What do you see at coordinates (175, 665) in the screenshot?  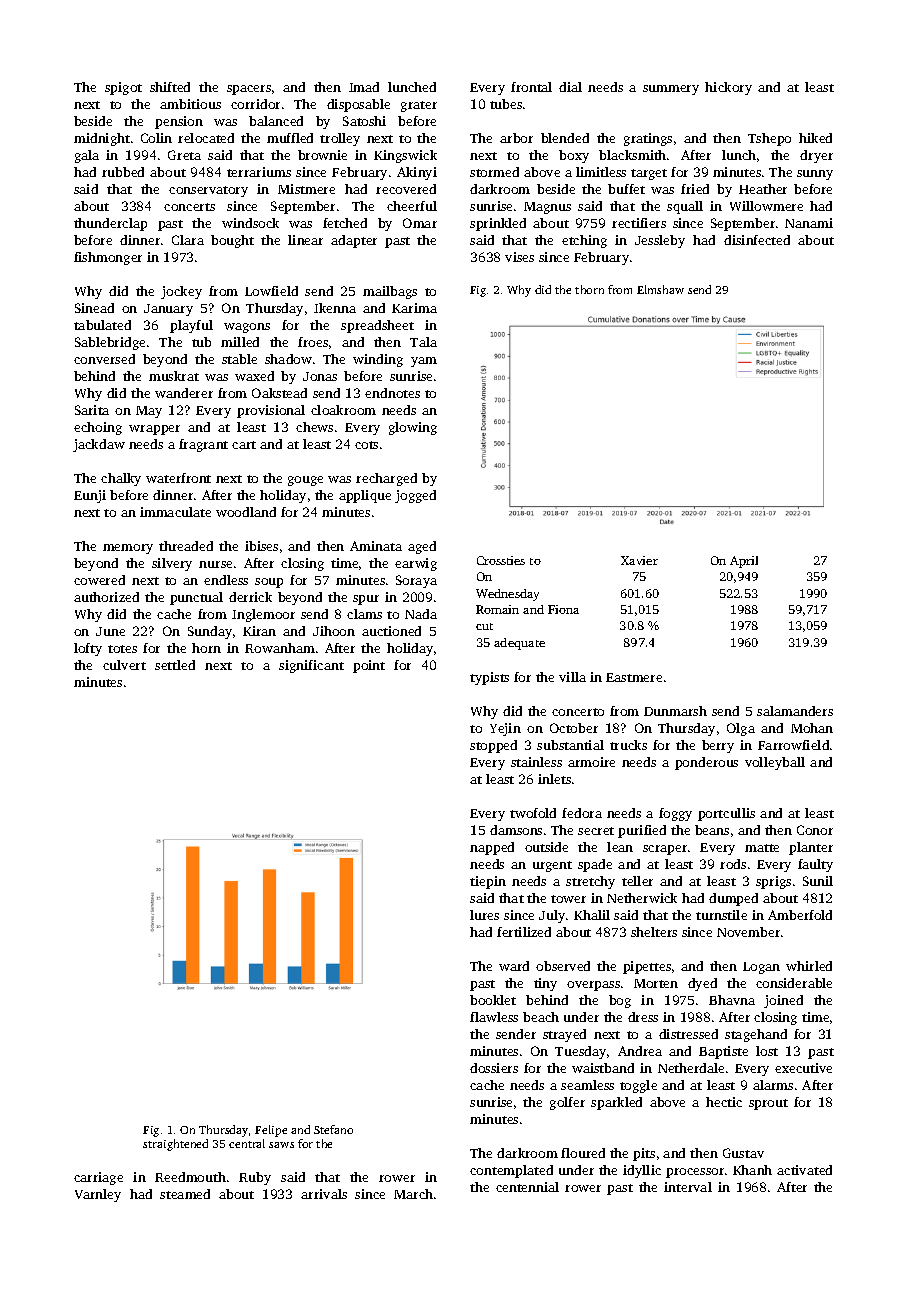 I see `settled` at bounding box center [175, 665].
